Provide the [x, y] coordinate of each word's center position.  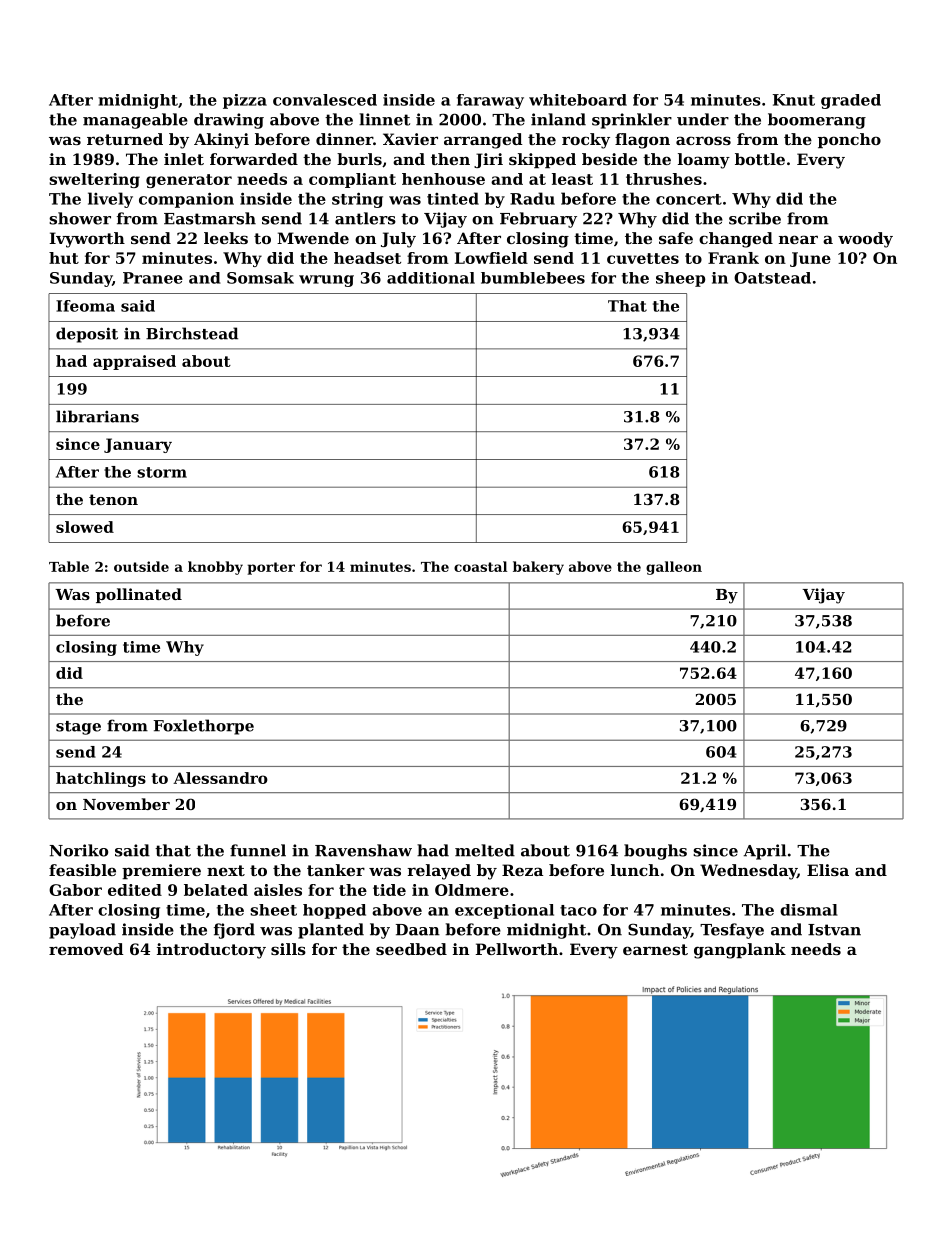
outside [141, 566]
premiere [161, 871]
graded [851, 101]
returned [125, 139]
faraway [490, 101]
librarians [97, 416]
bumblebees [533, 278]
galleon [674, 568]
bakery [538, 568]
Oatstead [772, 278]
